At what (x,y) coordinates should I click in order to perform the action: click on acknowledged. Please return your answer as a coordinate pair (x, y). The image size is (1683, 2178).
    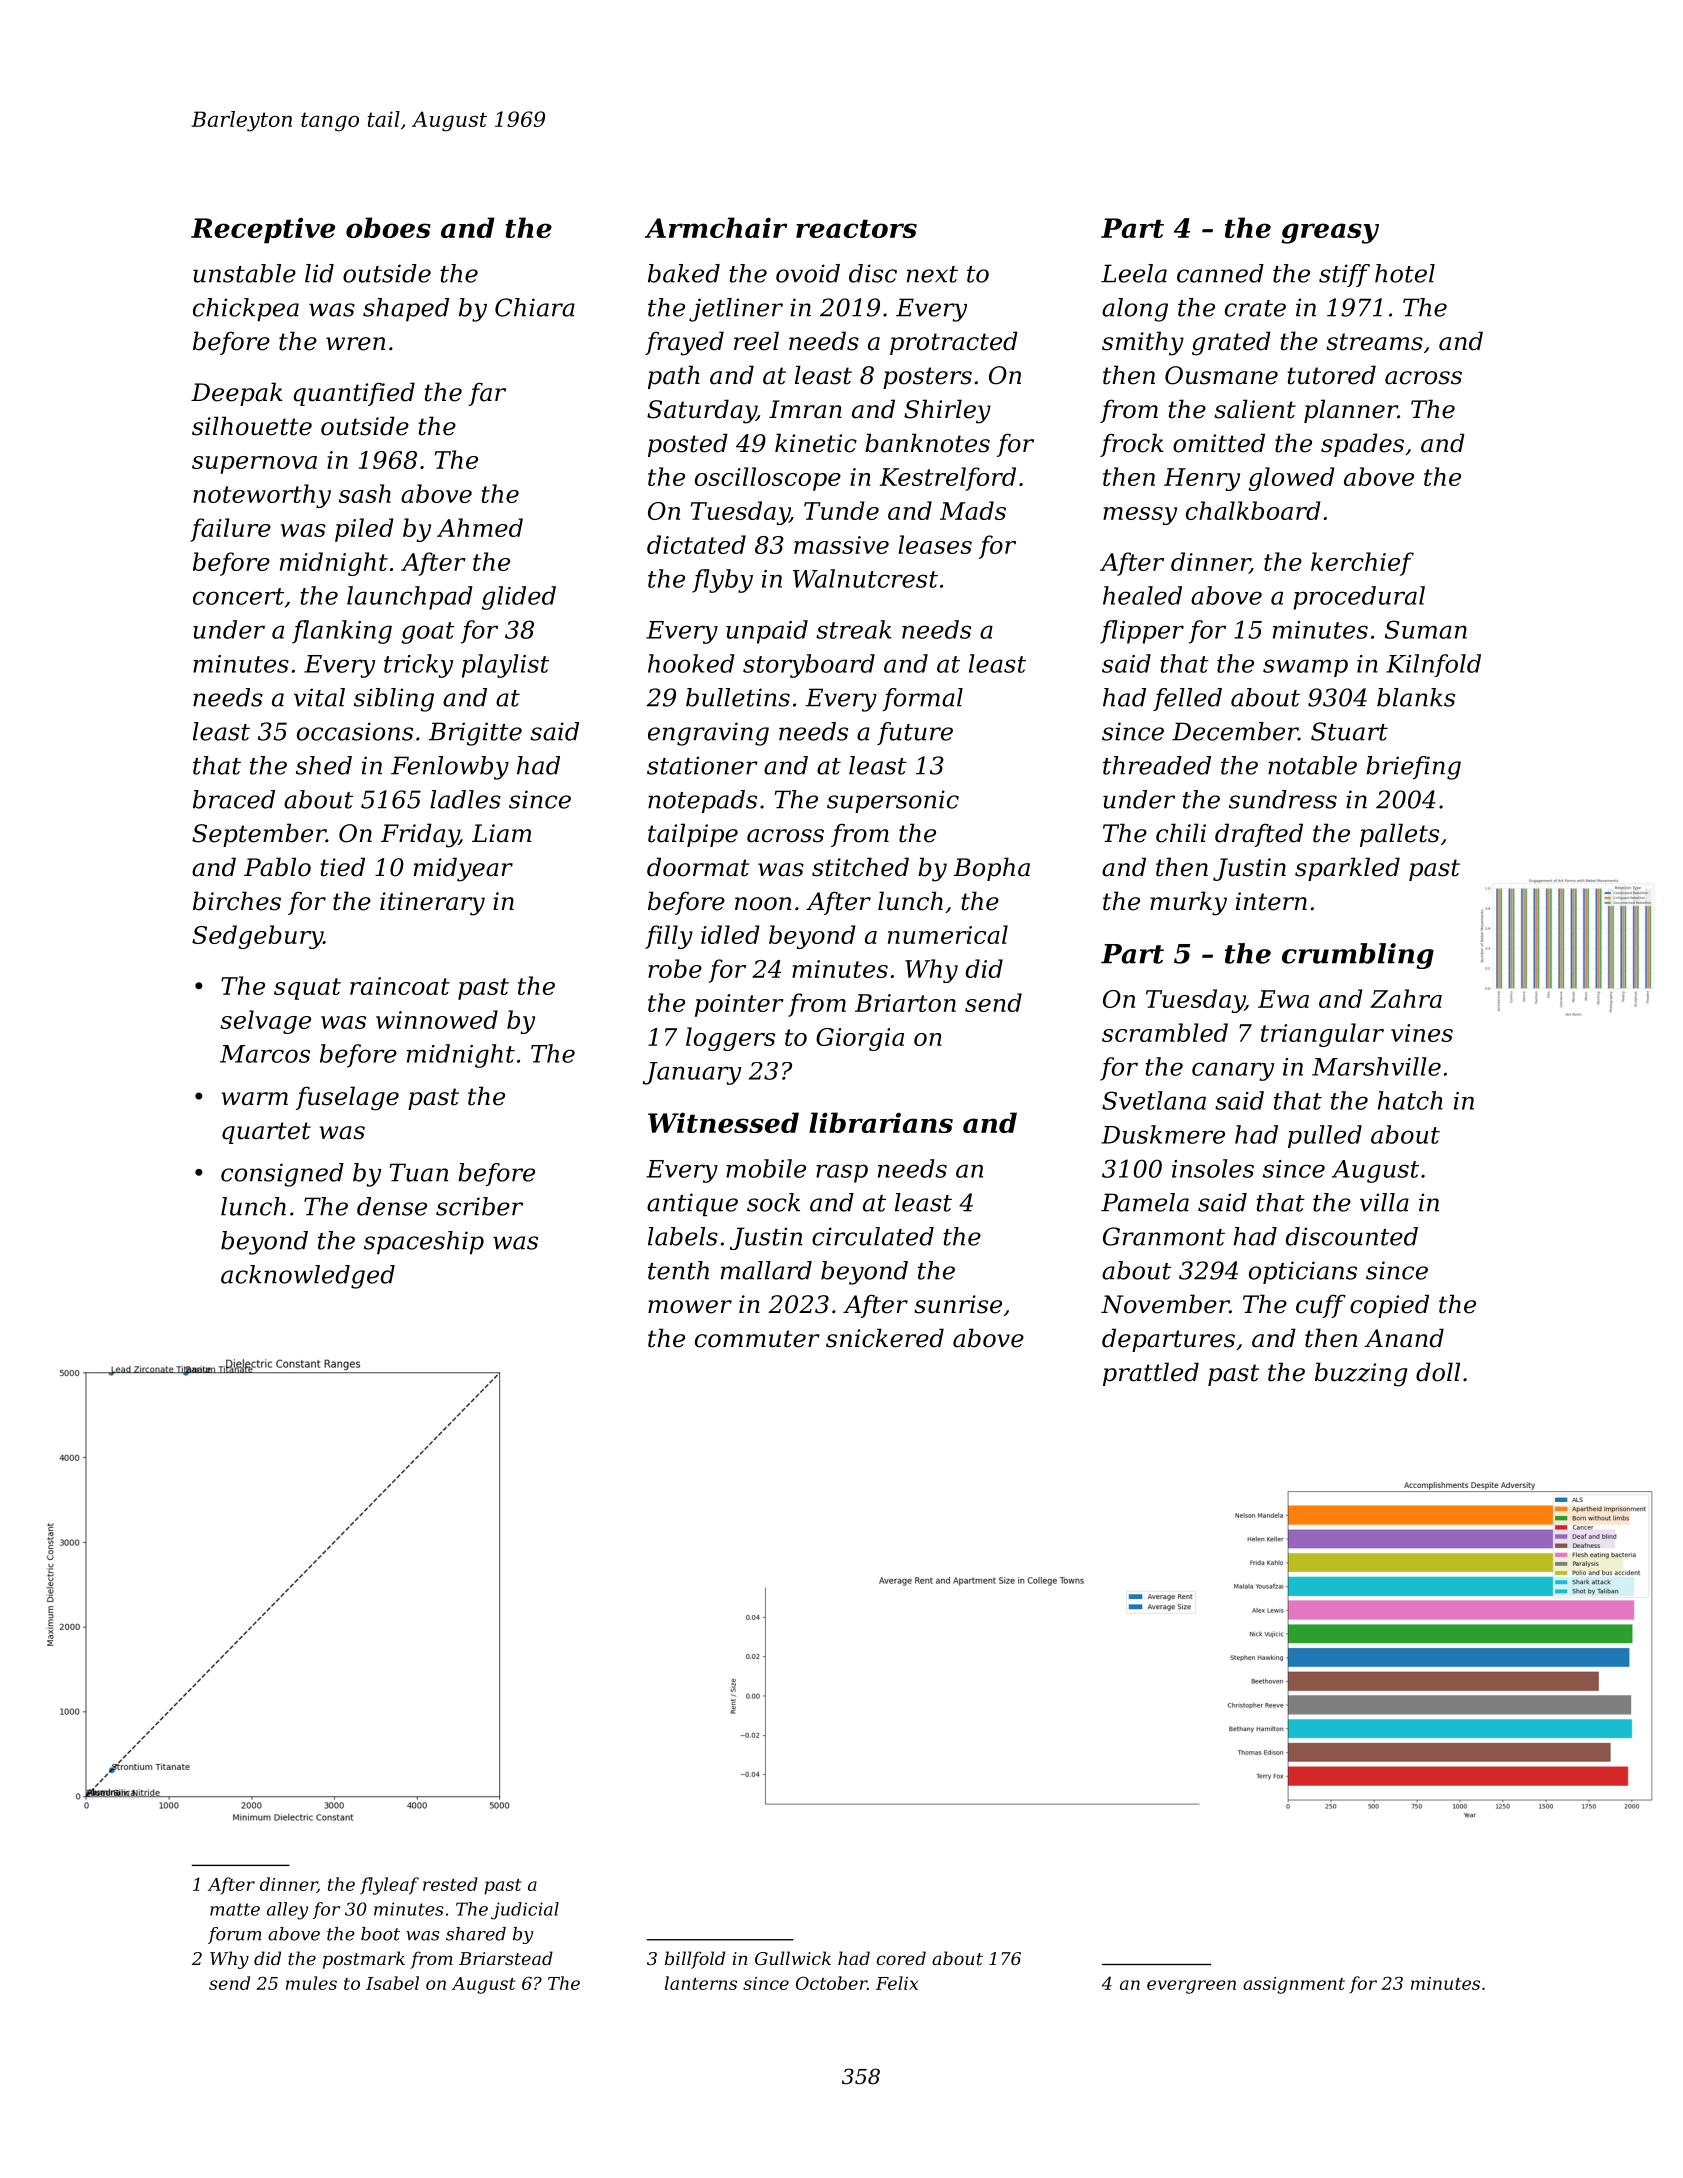
    Looking at the image, I should click on (308, 1277).
